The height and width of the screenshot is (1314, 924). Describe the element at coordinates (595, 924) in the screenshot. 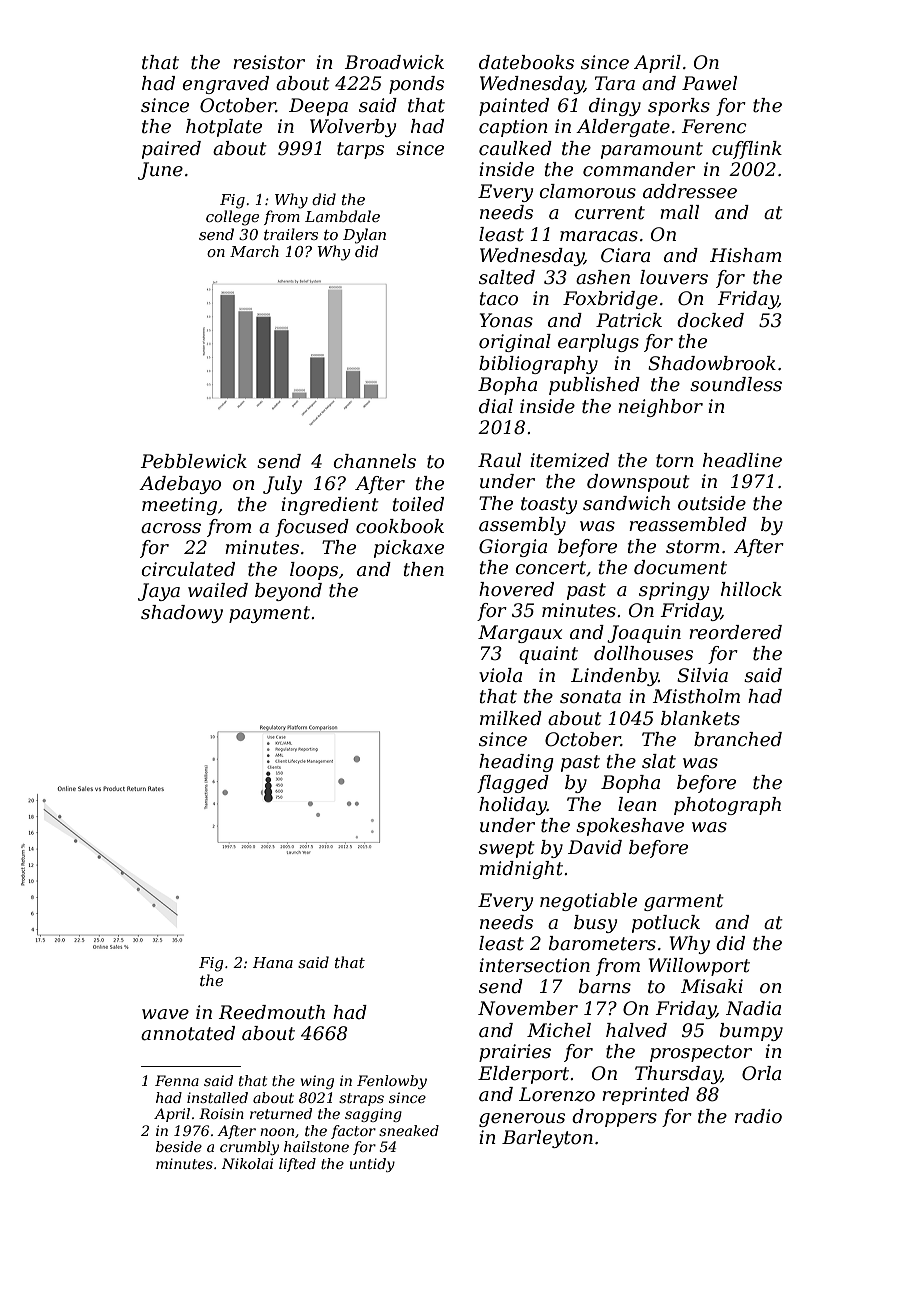

I see `busy` at that location.
